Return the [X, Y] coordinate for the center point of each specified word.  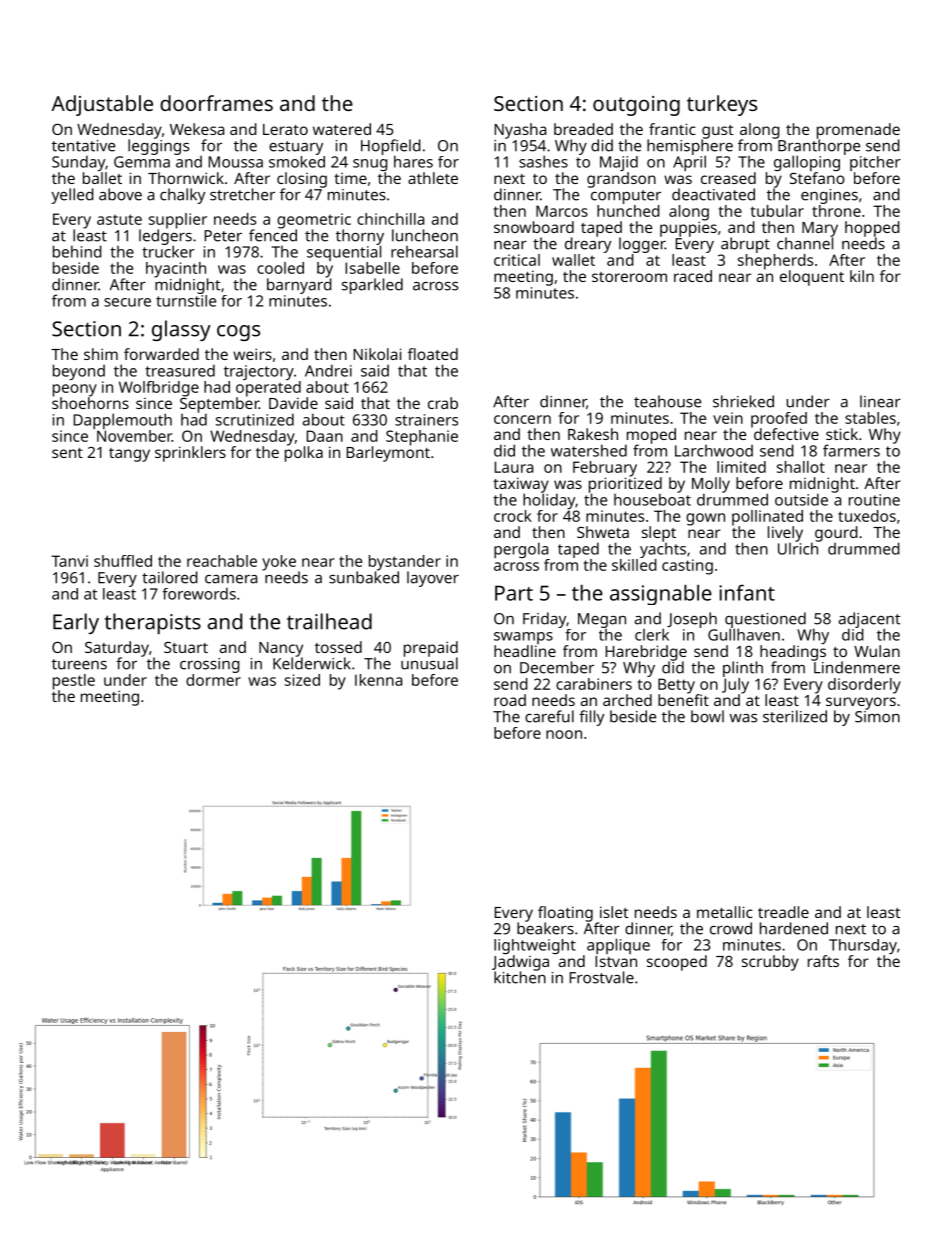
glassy [181, 330]
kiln [862, 276]
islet [614, 912]
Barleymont [388, 454]
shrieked [743, 401]
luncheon [425, 235]
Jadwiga [520, 963]
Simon [877, 717]
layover [433, 579]
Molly [711, 485]
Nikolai [377, 354]
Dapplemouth [123, 421]
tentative [83, 146]
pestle [74, 682]
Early [76, 623]
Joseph [692, 620]
